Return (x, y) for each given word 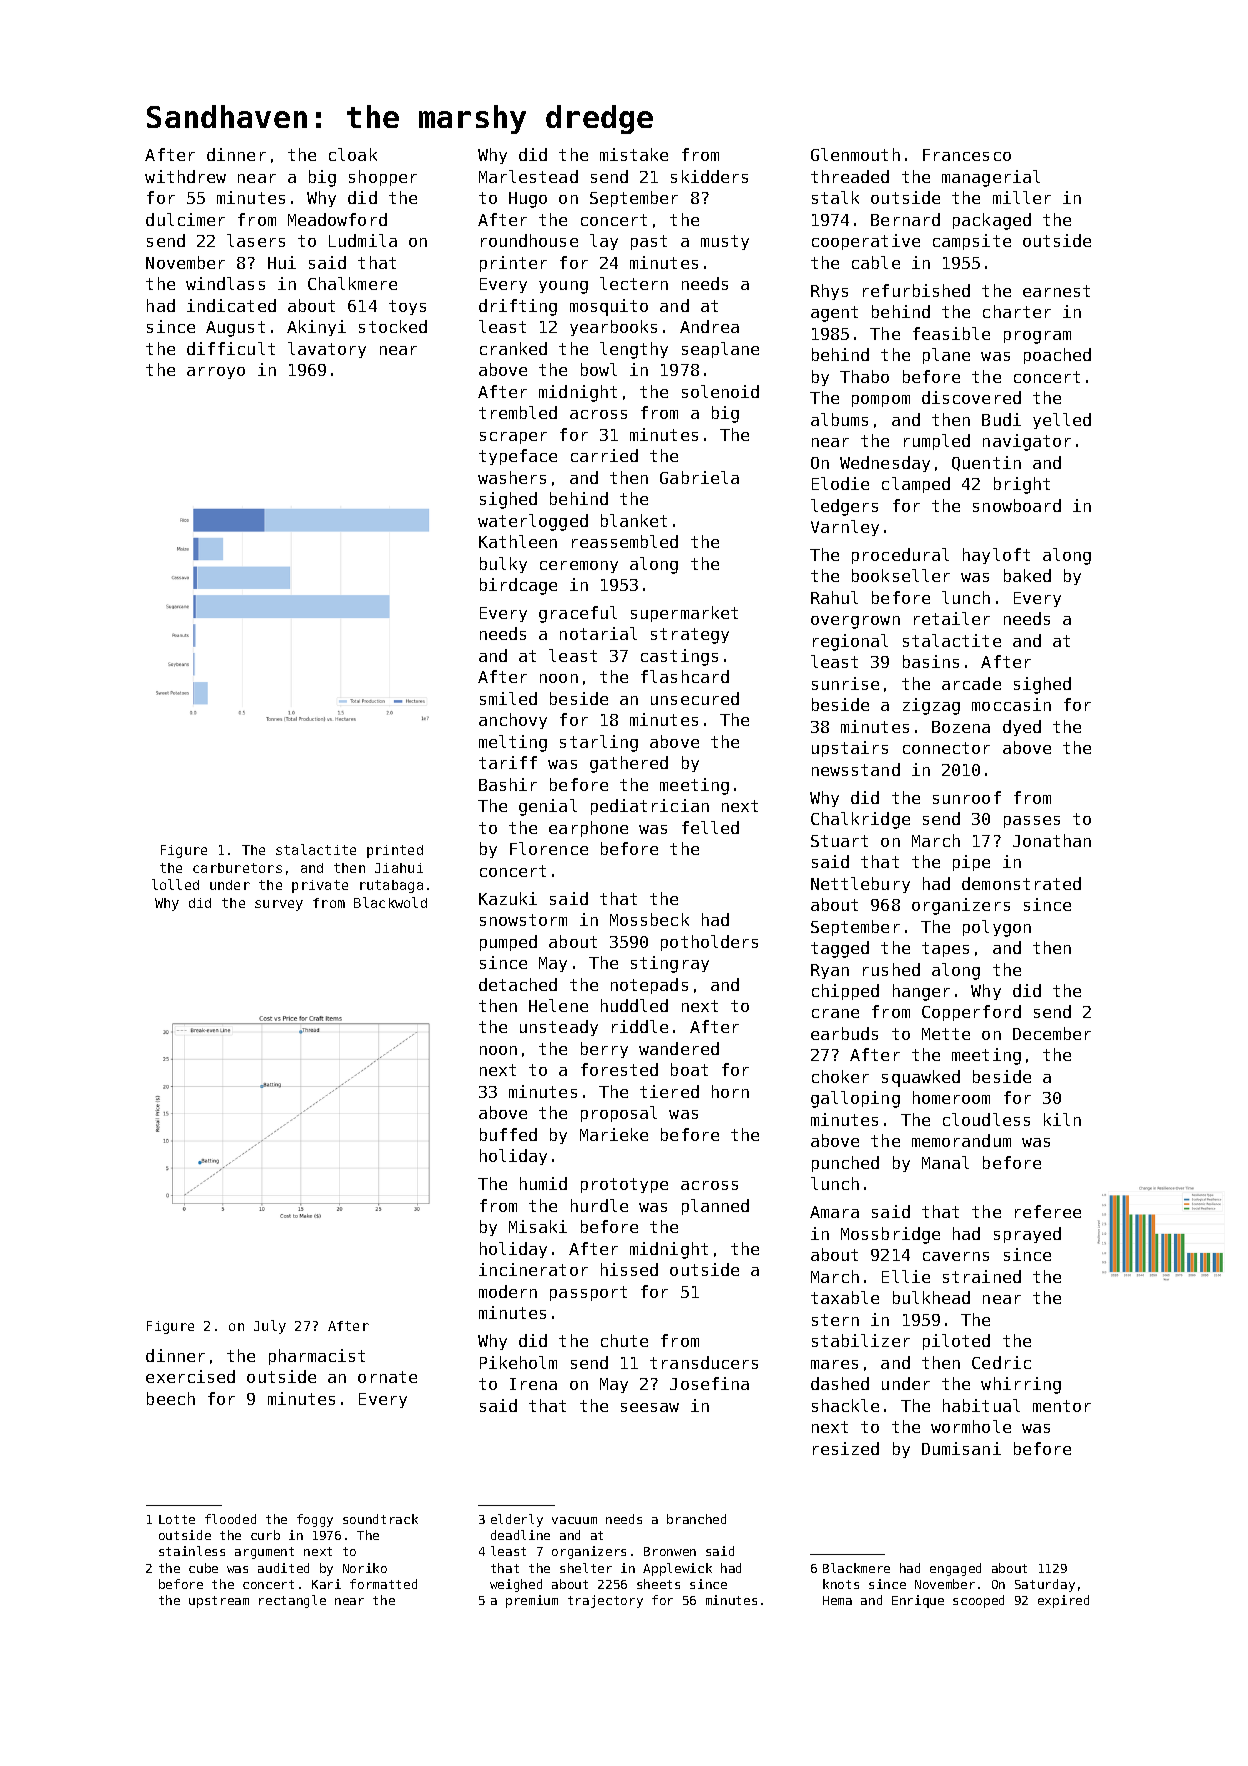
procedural (900, 556)
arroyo (216, 373)
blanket (634, 520)
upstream (219, 1602)
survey (279, 905)
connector (946, 748)
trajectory (605, 1601)
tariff (508, 762)
